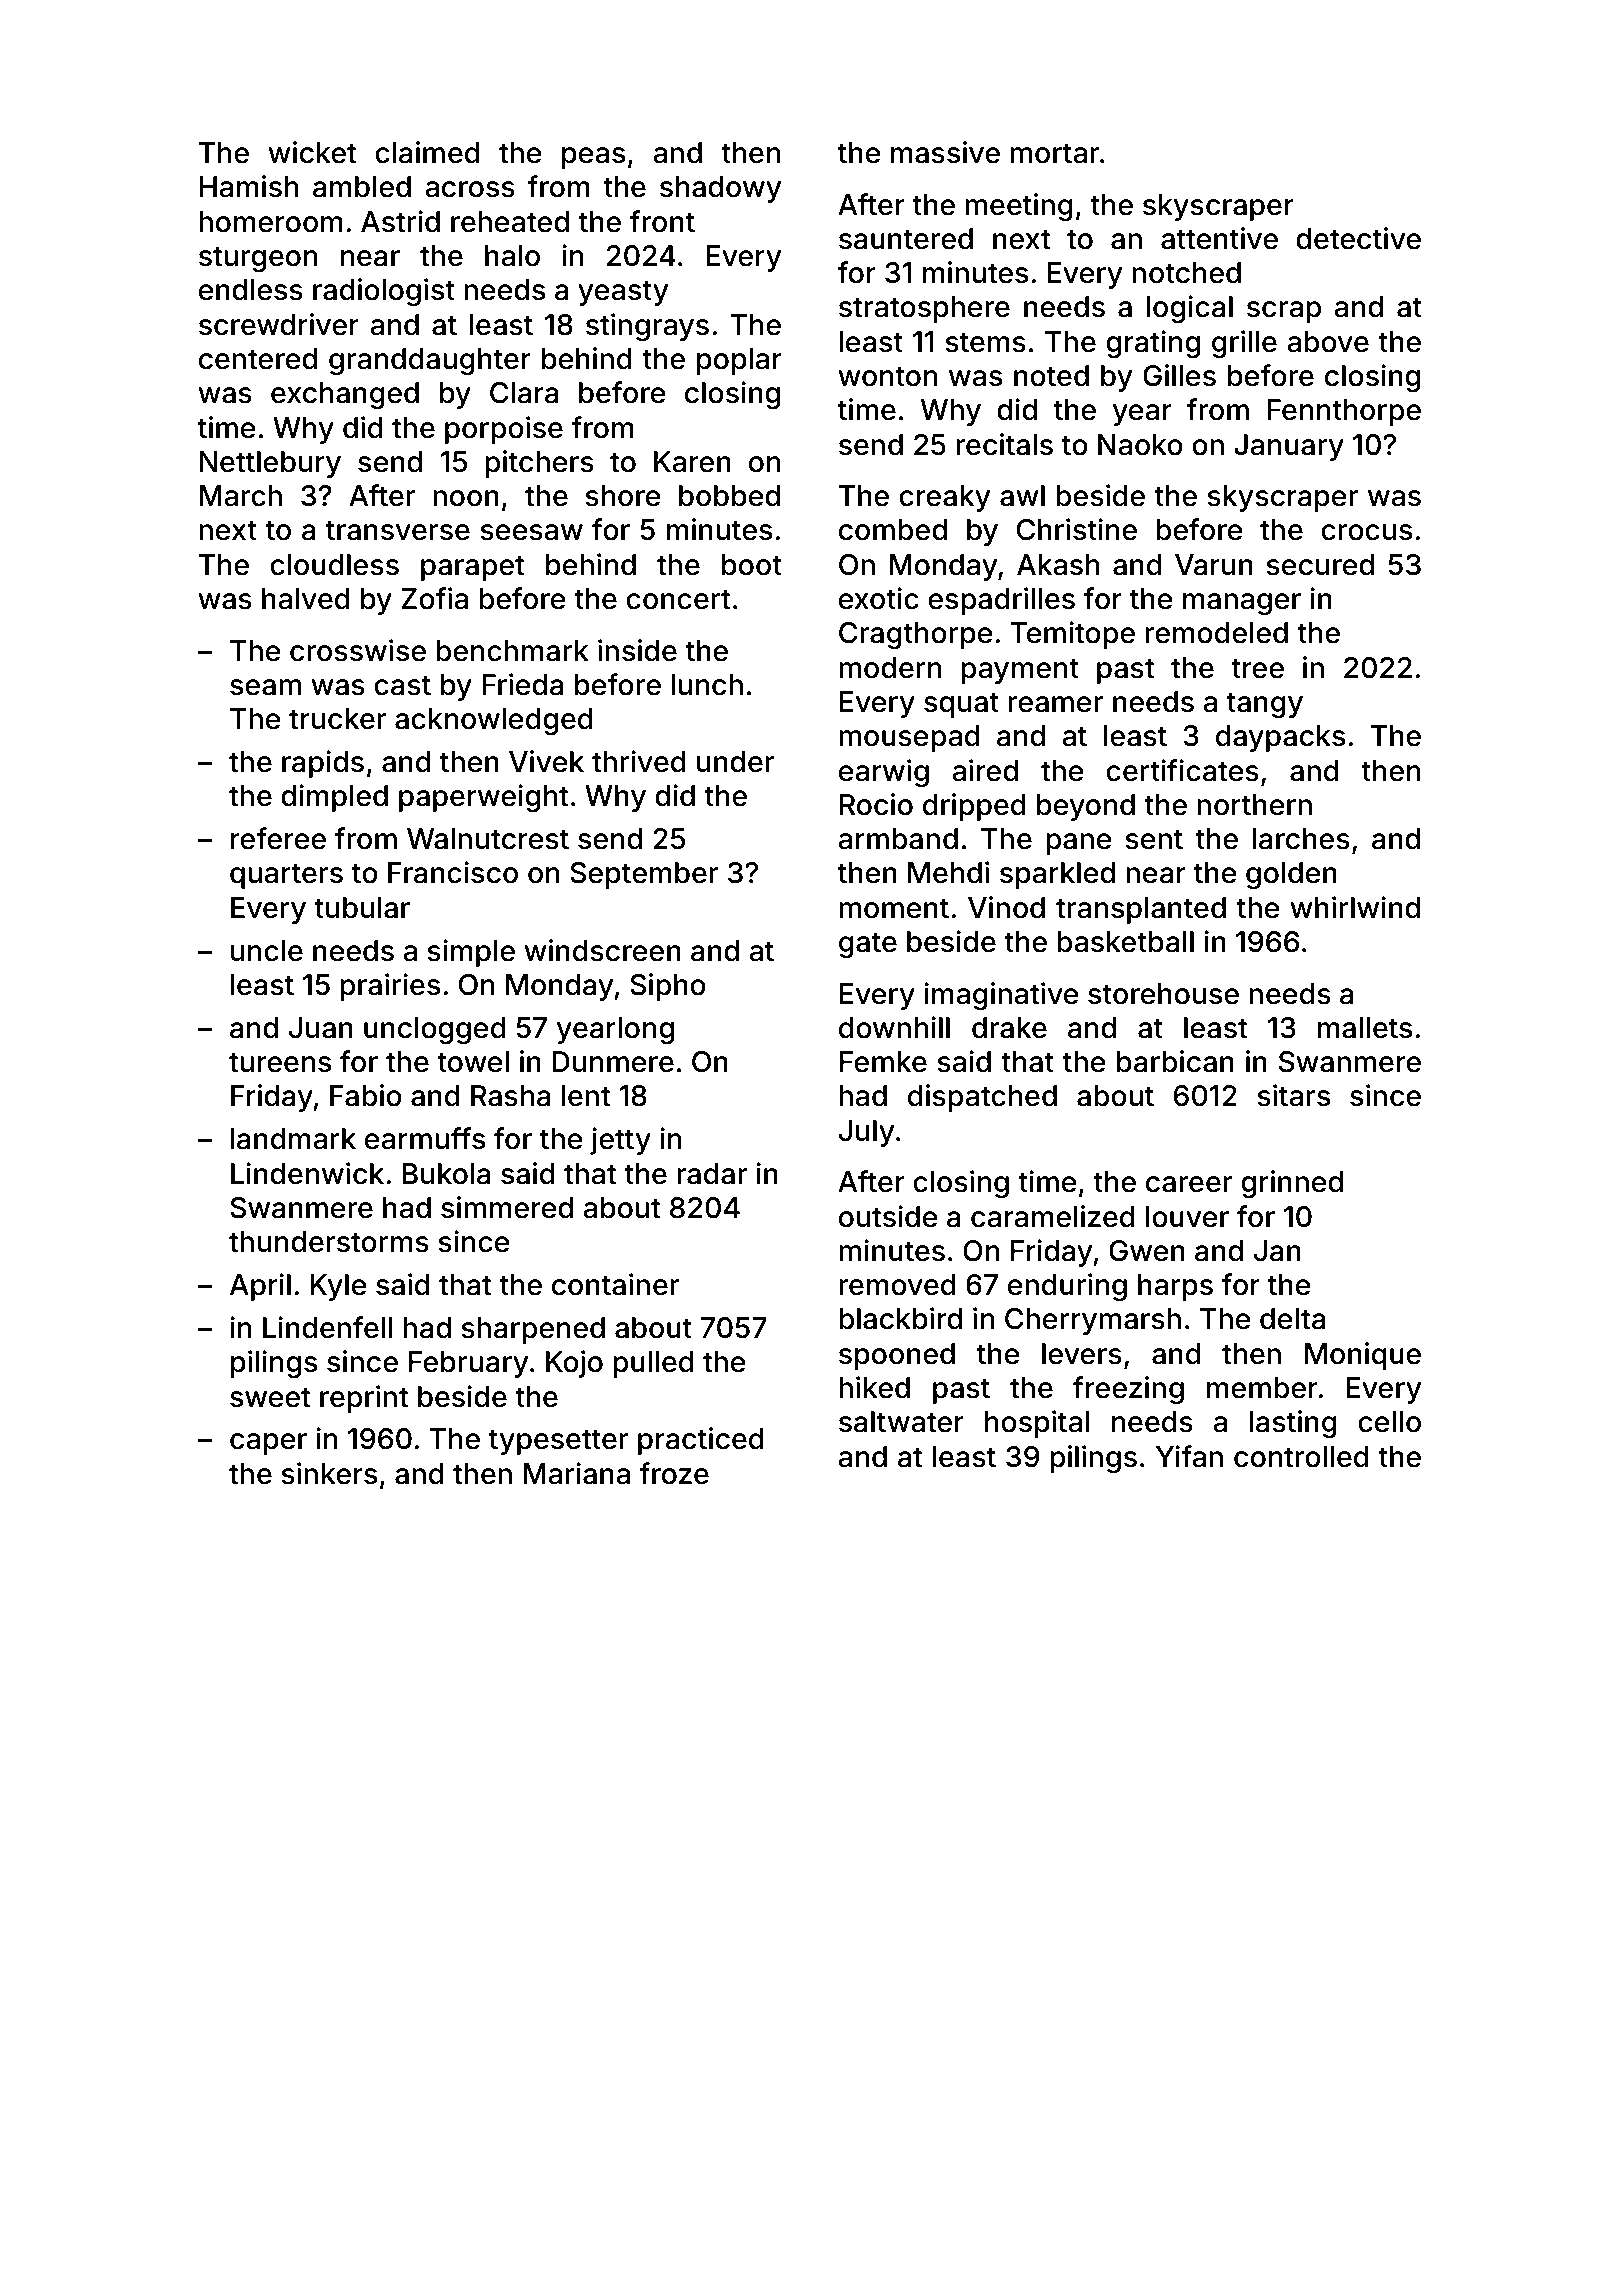 The width and height of the screenshot is (1620, 2292). What do you see at coordinates (890, 668) in the screenshot?
I see `modern` at bounding box center [890, 668].
